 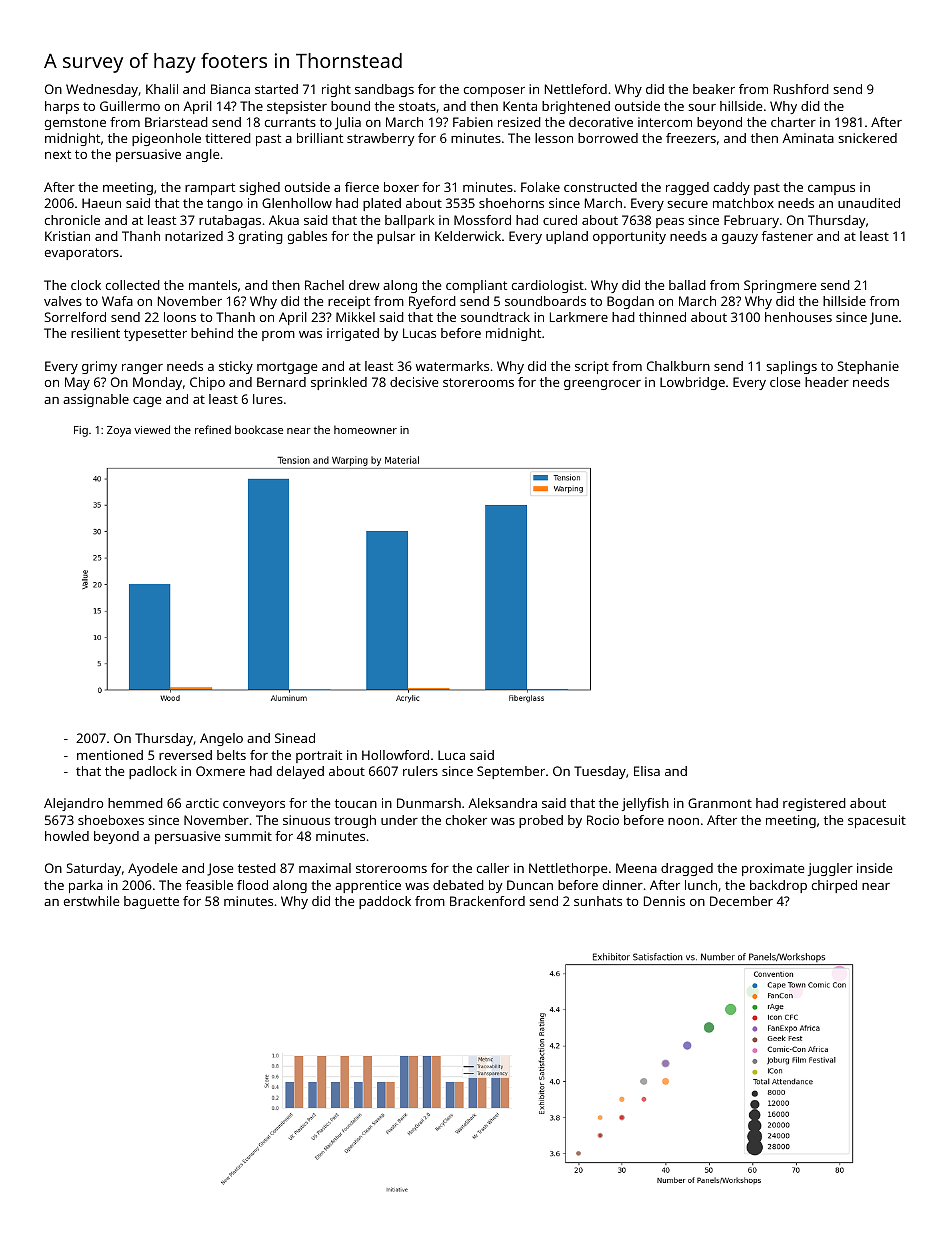 What do you see at coordinates (257, 868) in the image?
I see `tested` at bounding box center [257, 868].
